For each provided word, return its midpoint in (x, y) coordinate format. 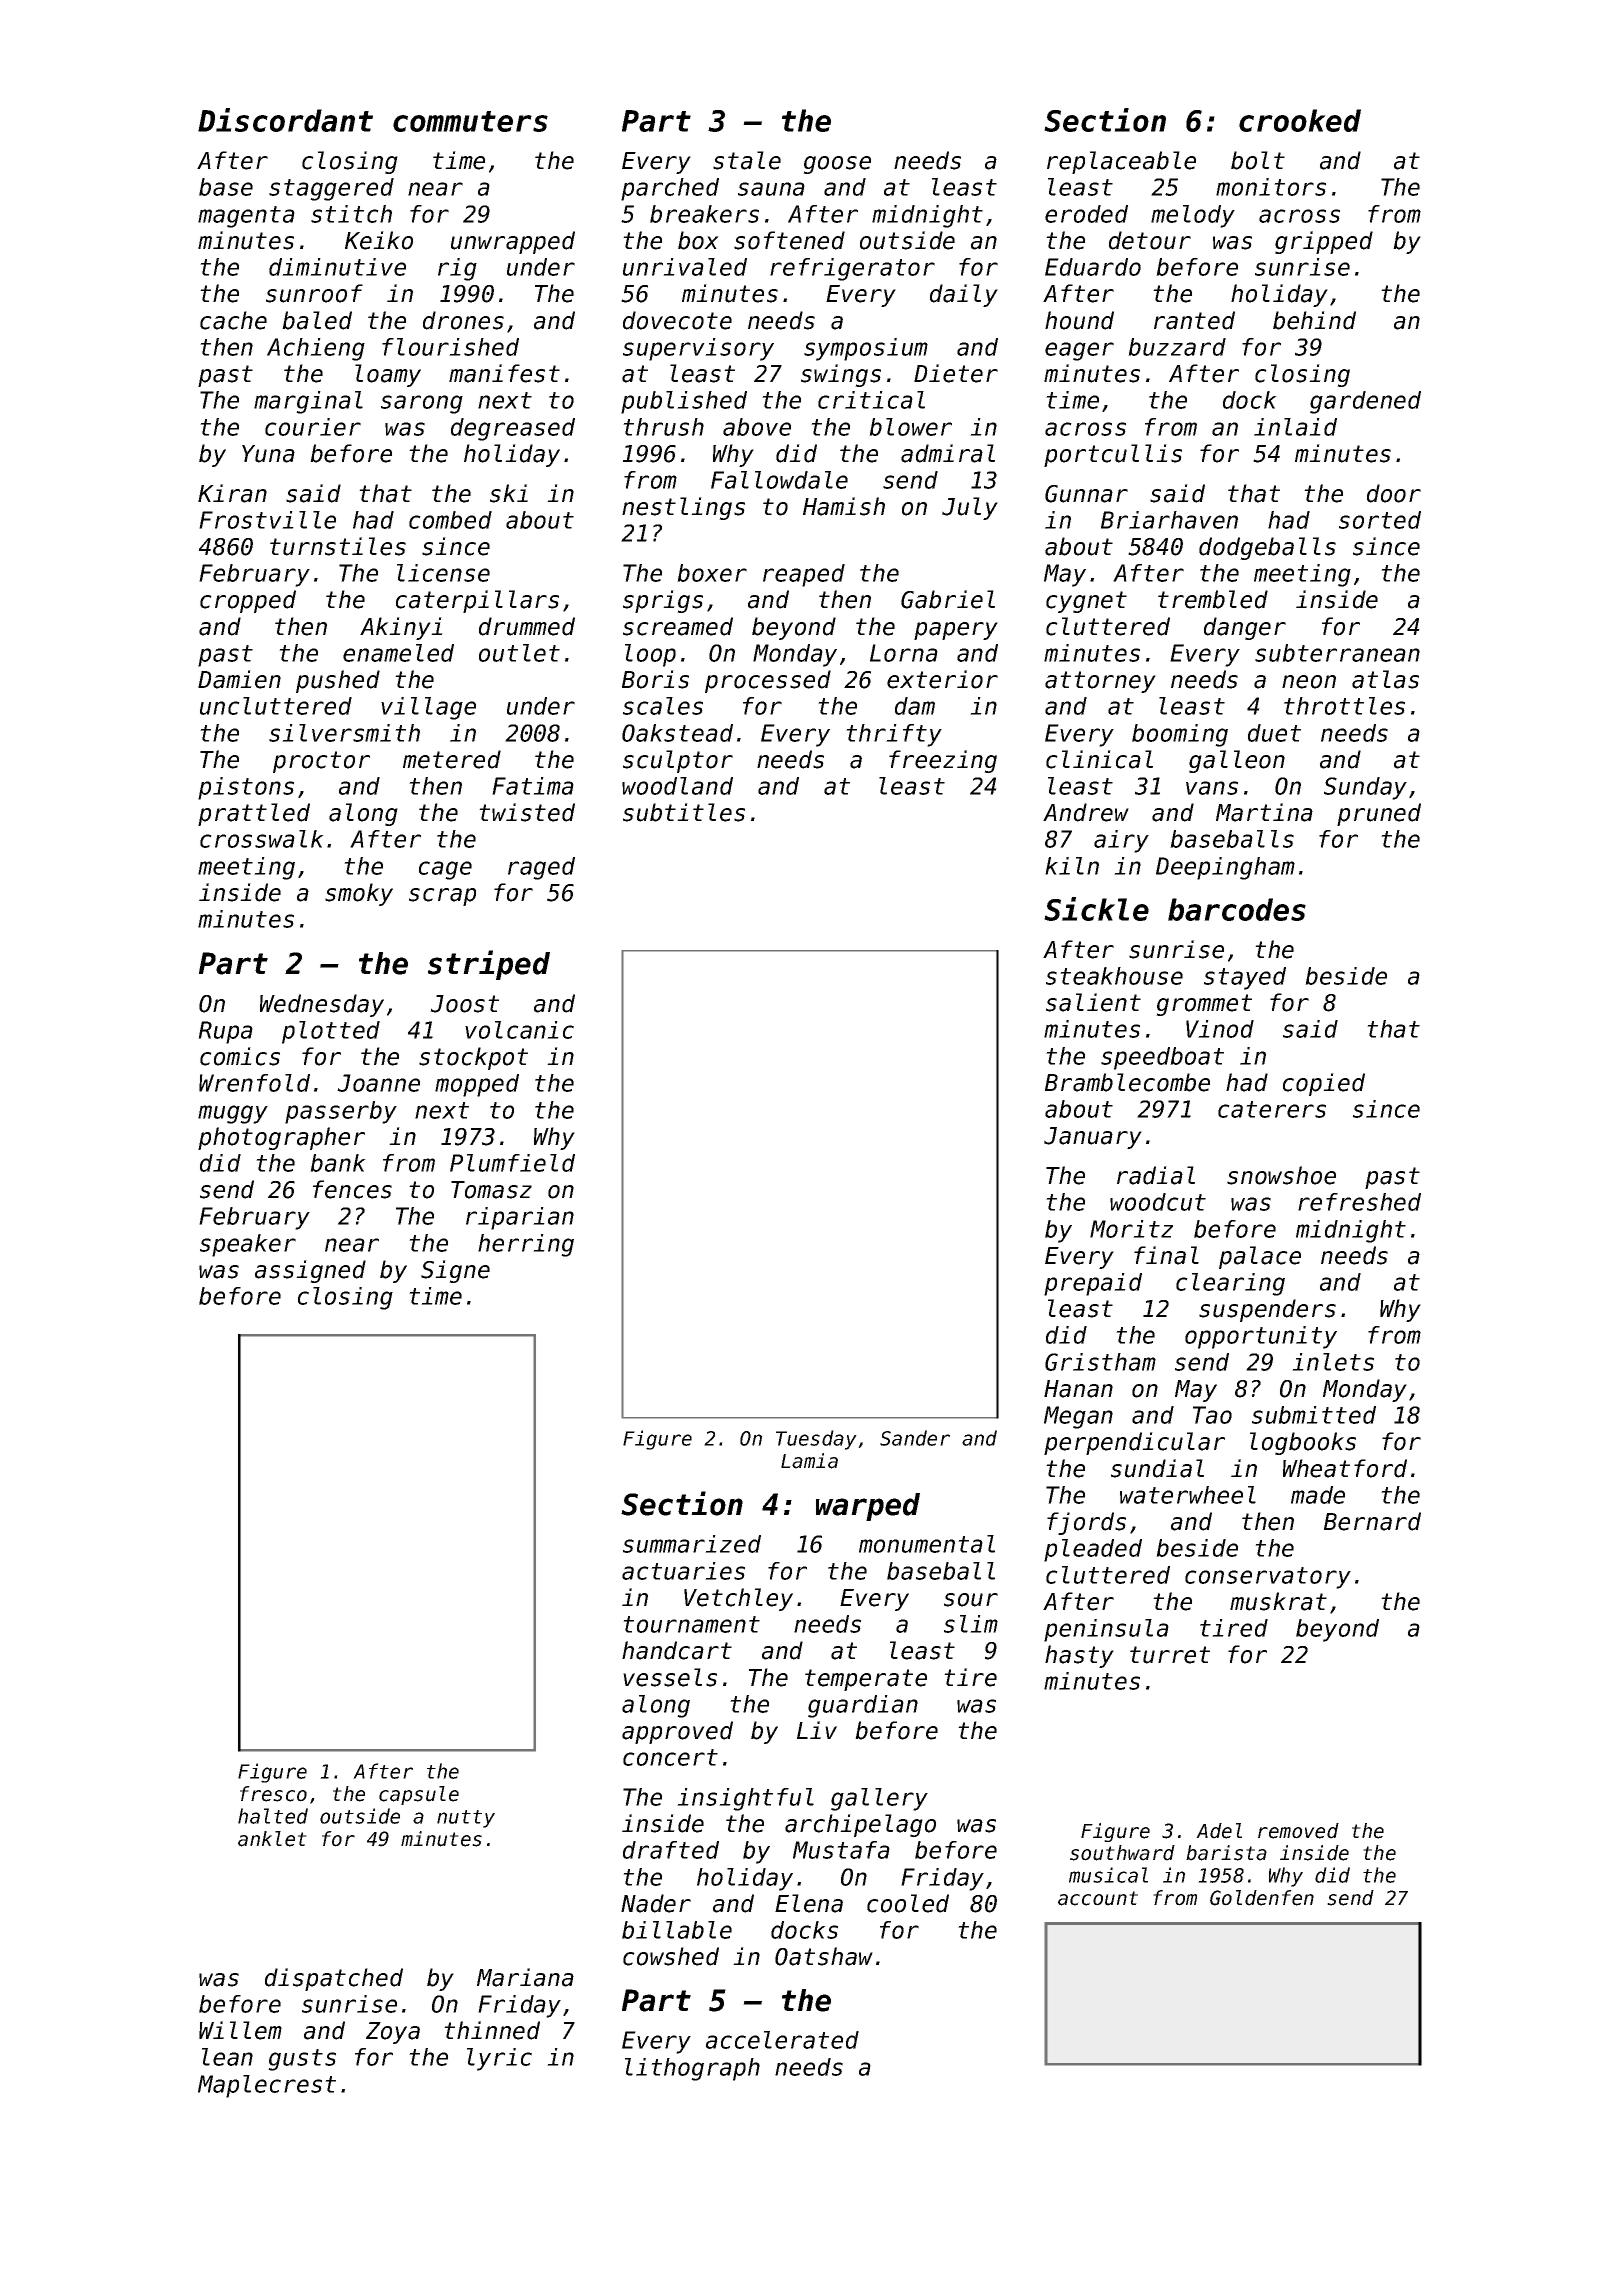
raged (541, 868)
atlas (1385, 679)
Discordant (285, 120)
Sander (915, 1438)
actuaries (683, 1571)
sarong (422, 404)
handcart (677, 1650)
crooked (1300, 120)
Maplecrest (267, 2086)
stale (747, 160)
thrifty (894, 735)
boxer (712, 573)
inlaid (1295, 427)
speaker (248, 1245)
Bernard (1372, 1521)
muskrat (1278, 1601)
